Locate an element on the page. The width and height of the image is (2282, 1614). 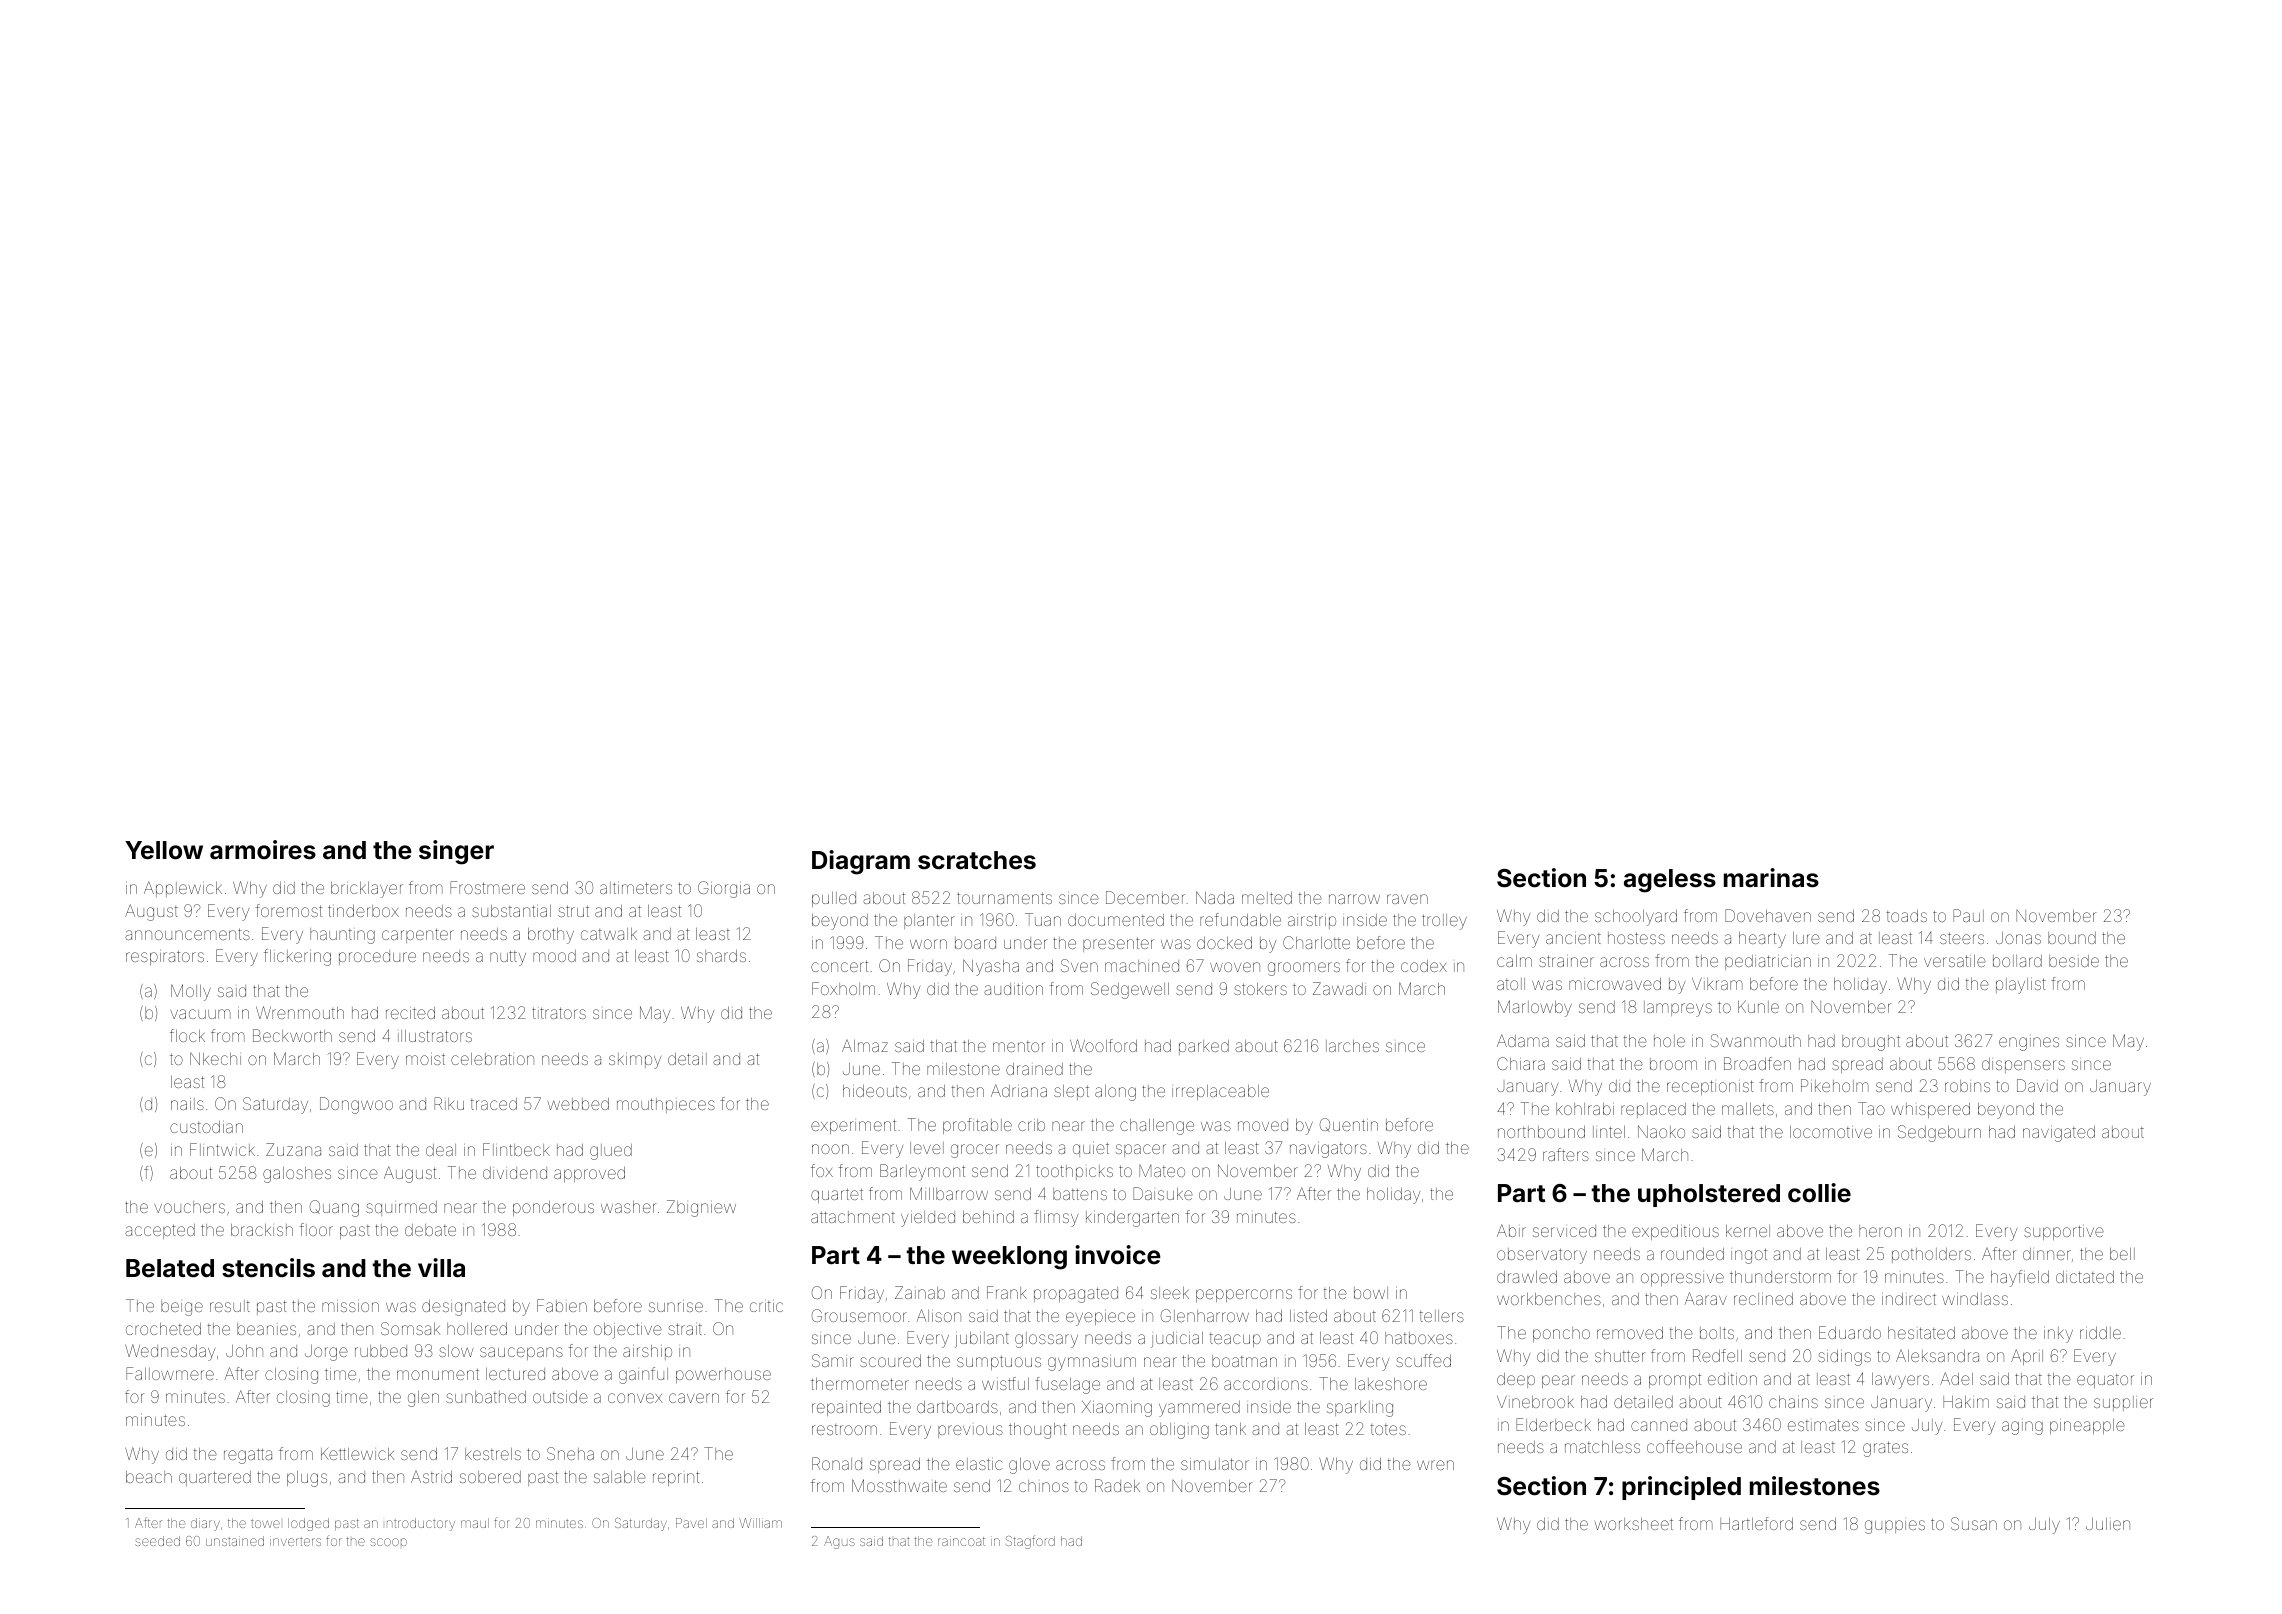
Dongwoo is located at coordinates (356, 1105).
